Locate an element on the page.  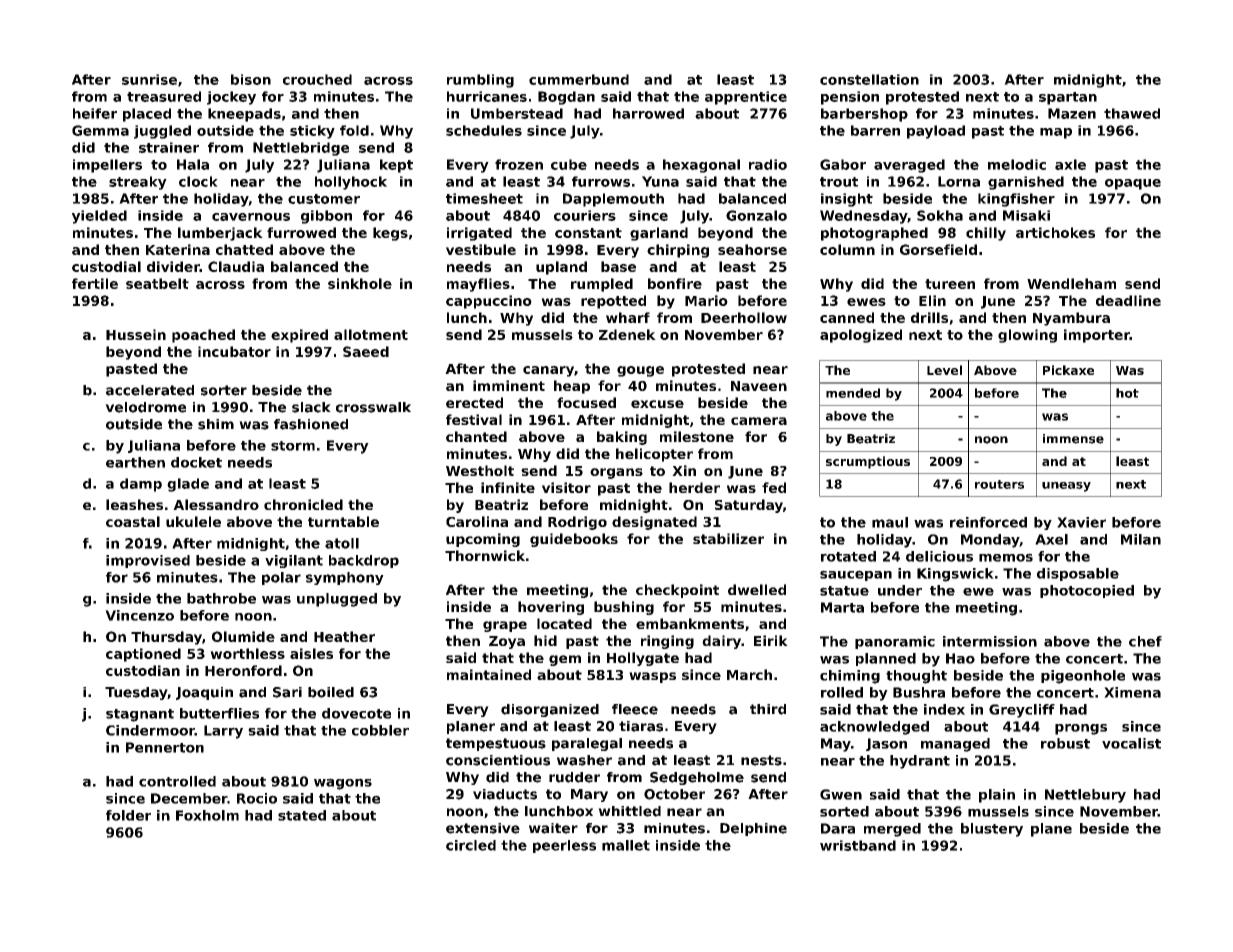
Naveen is located at coordinates (759, 386).
